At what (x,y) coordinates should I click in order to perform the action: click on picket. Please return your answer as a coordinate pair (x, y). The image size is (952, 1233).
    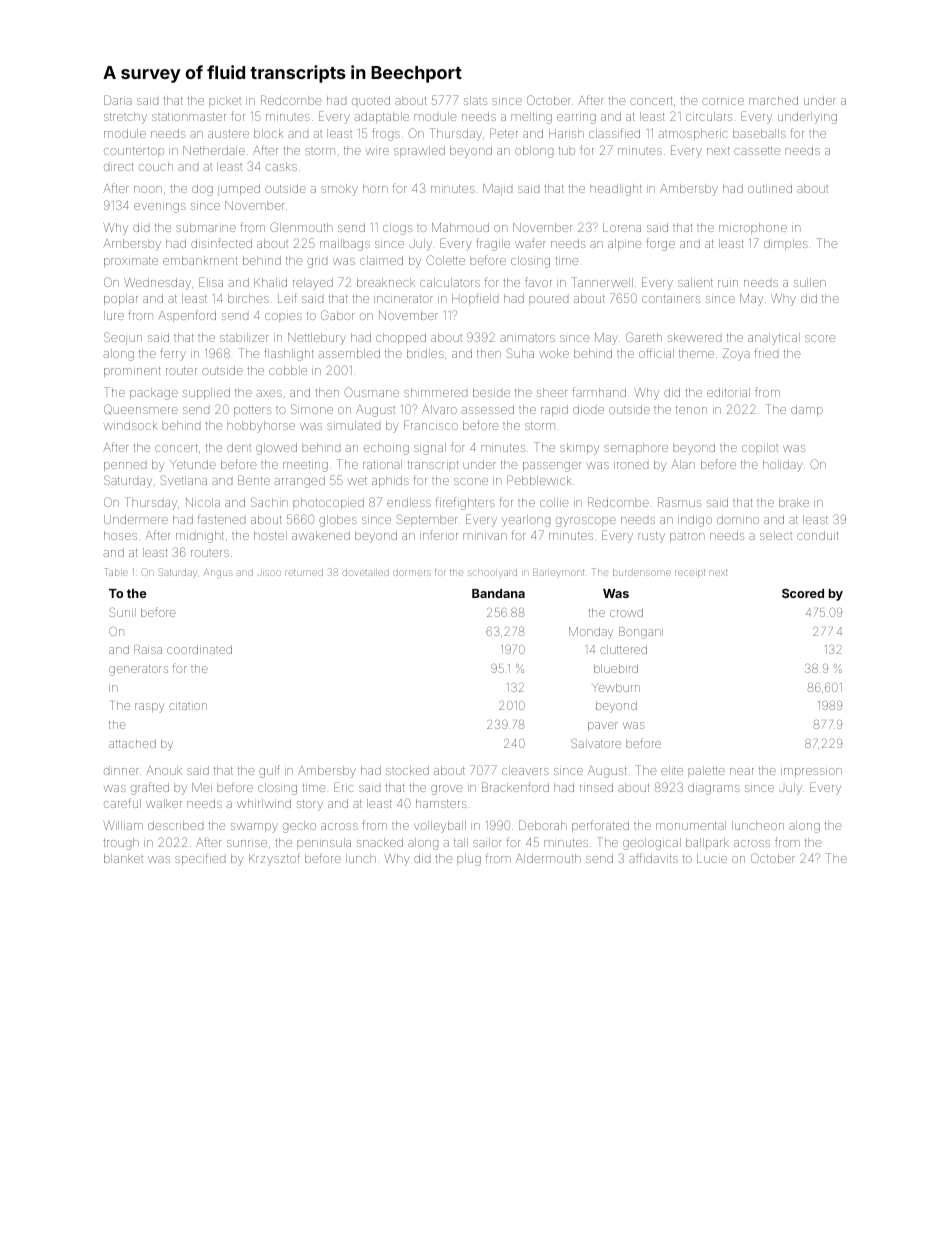
    Looking at the image, I should click on (225, 101).
